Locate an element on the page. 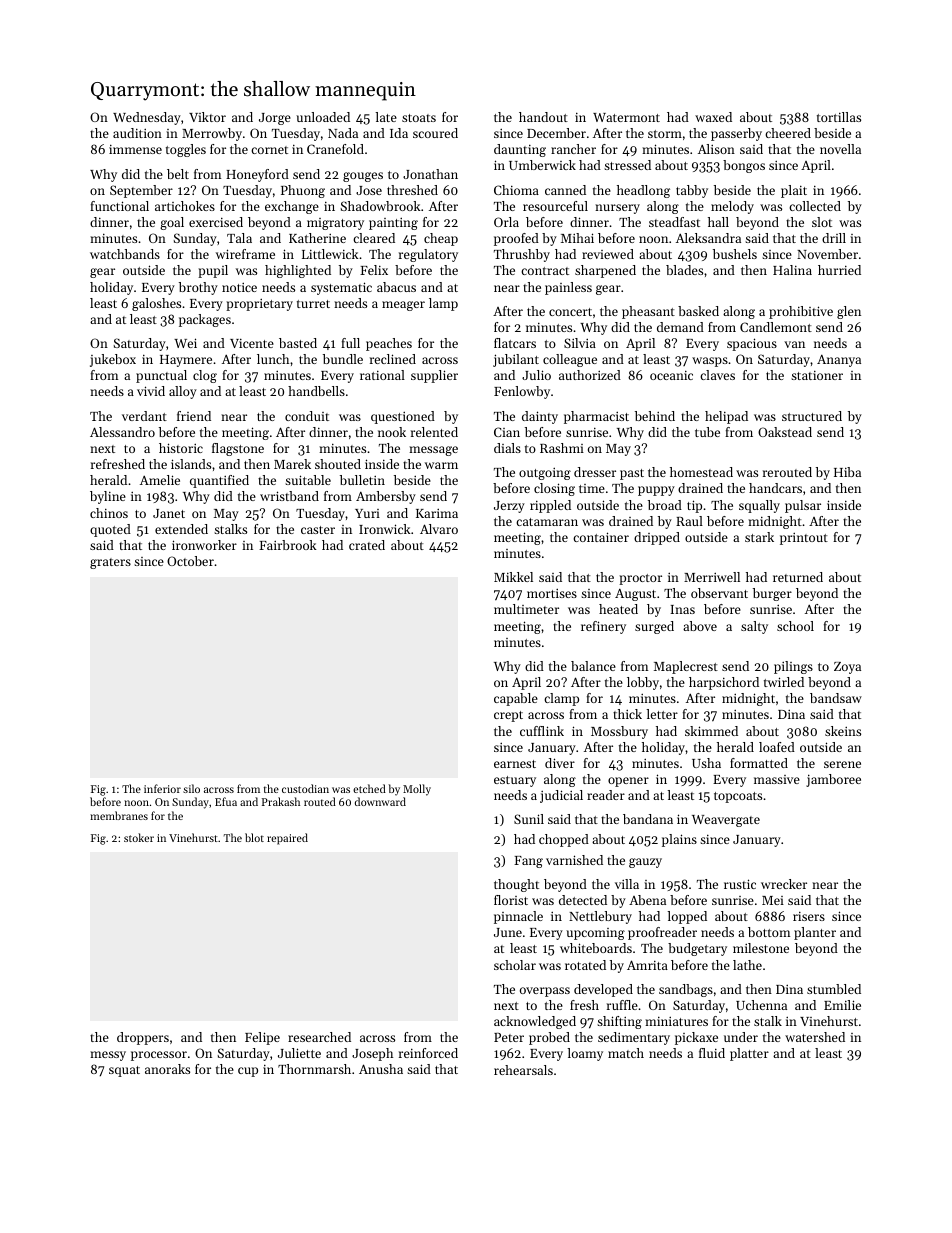  salty is located at coordinates (754, 627).
